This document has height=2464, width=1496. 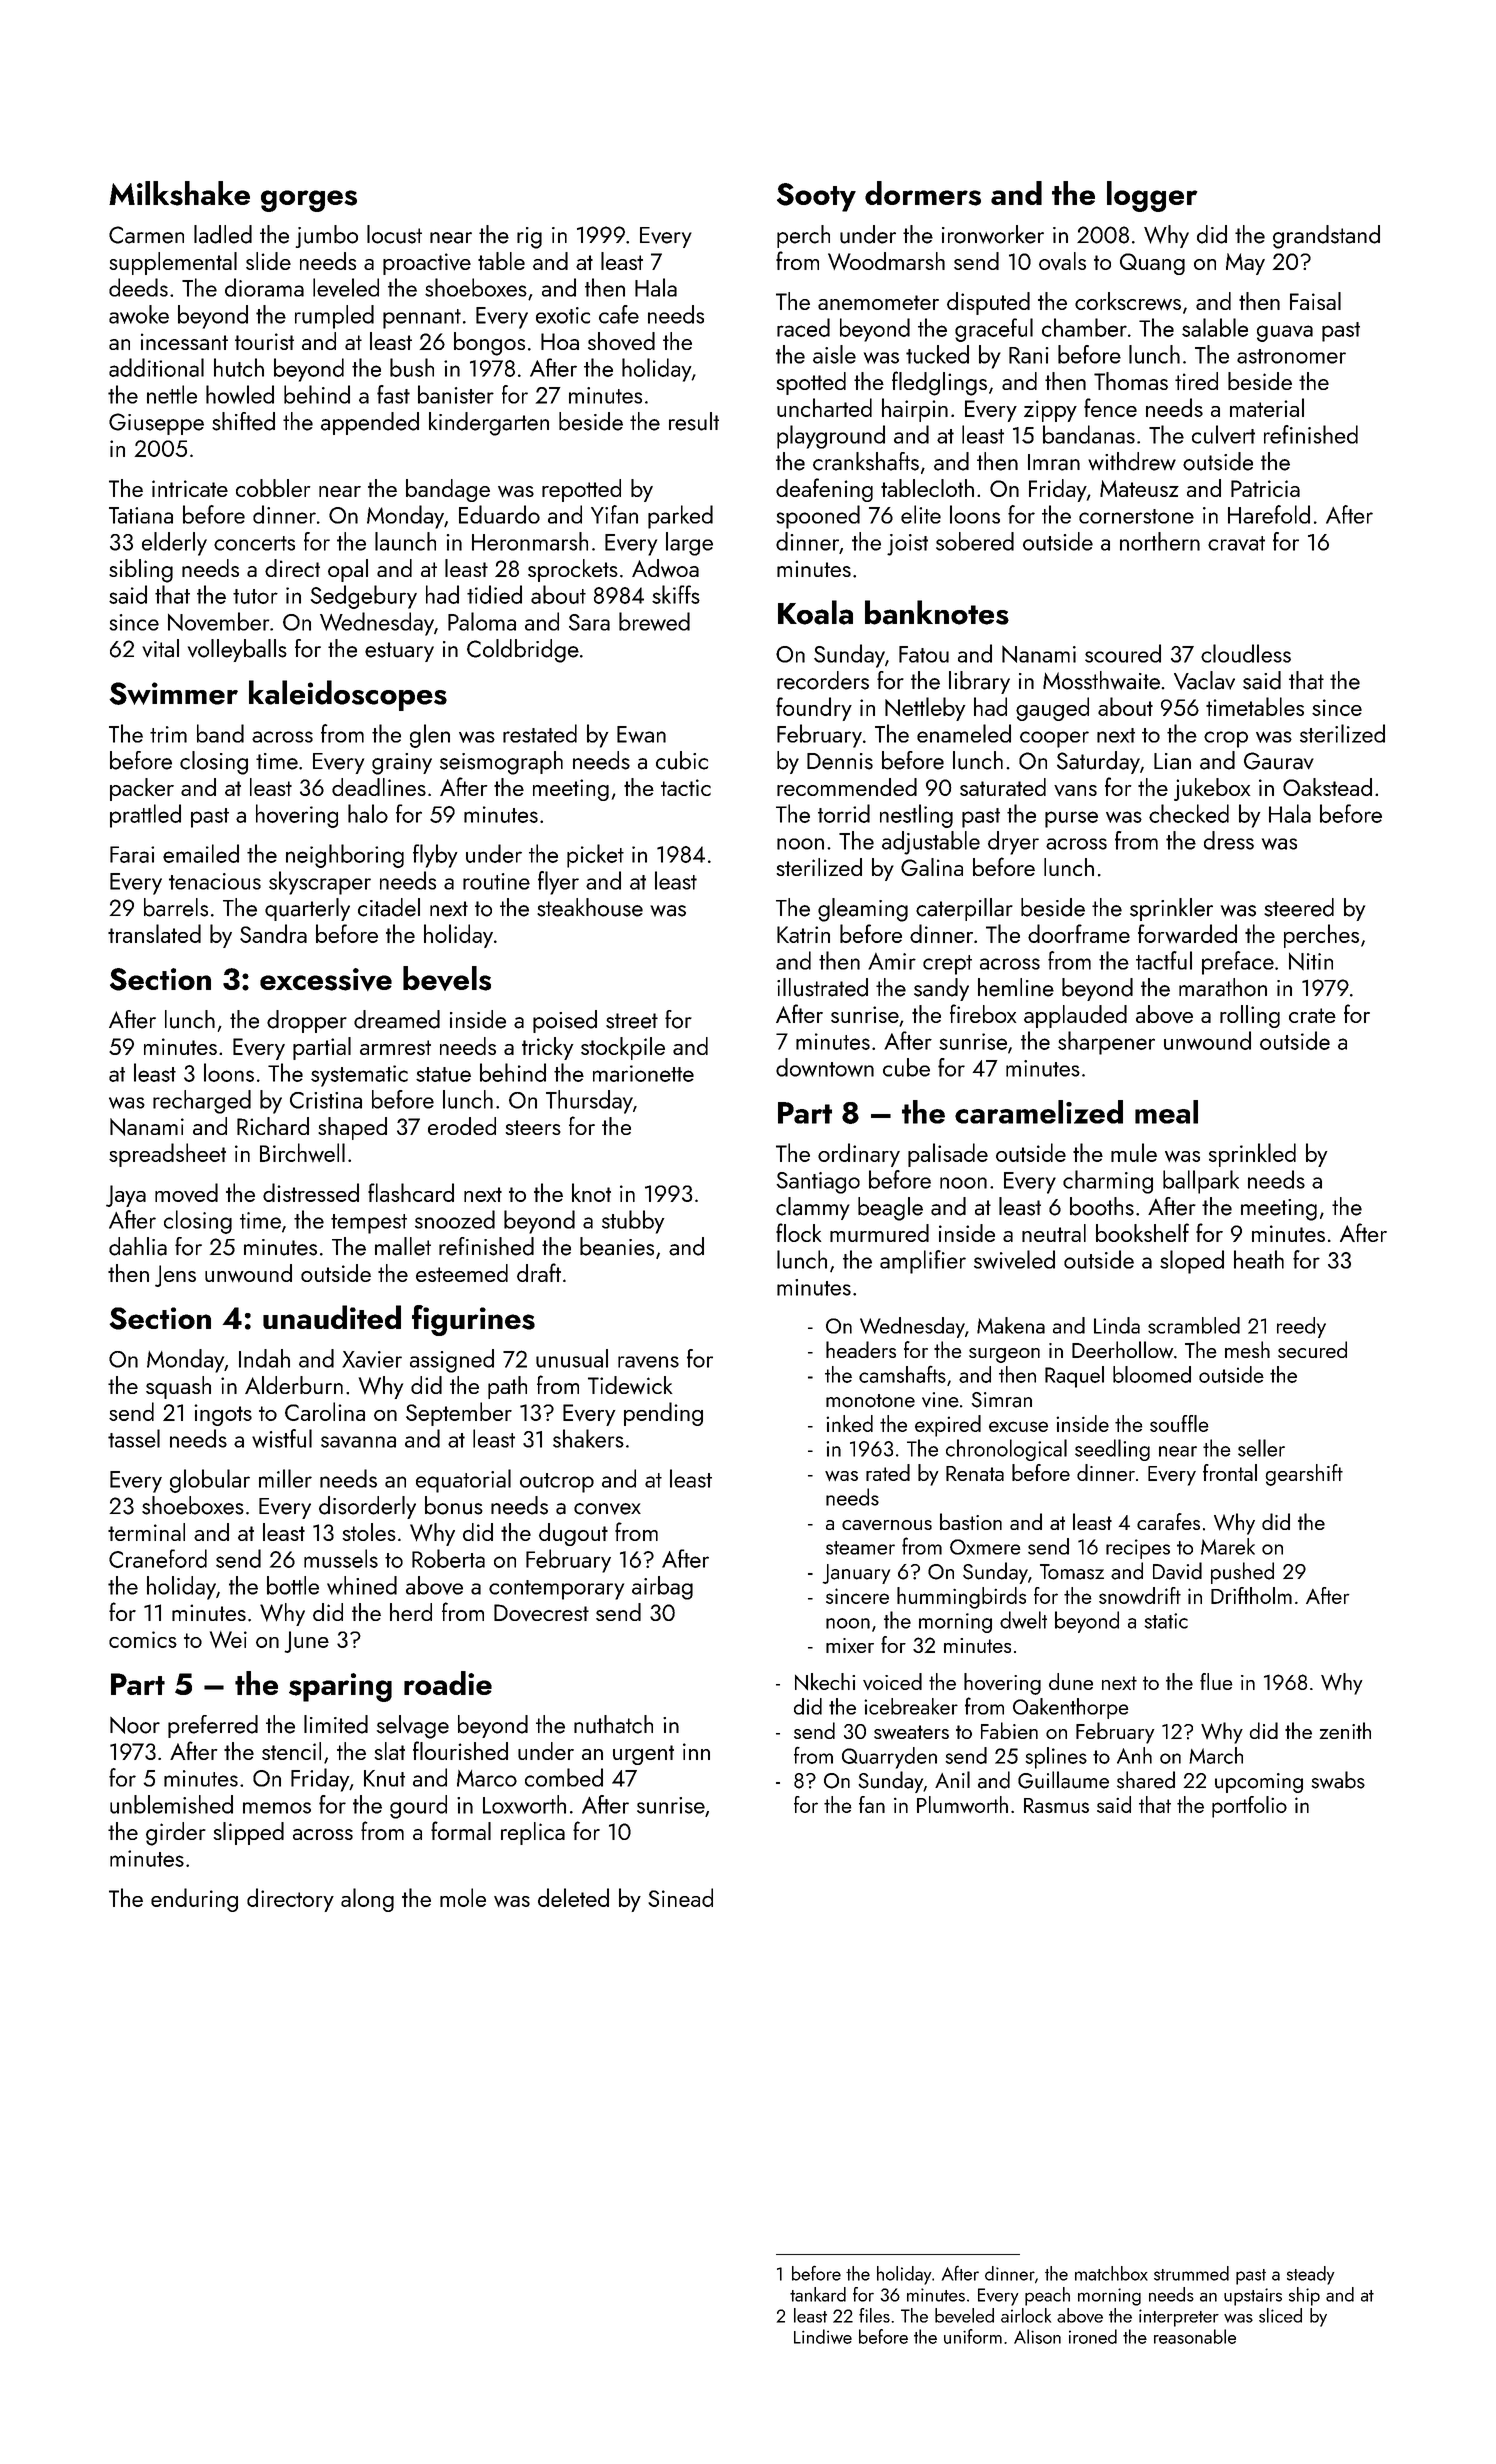 I want to click on ballpark, so click(x=1201, y=1182).
